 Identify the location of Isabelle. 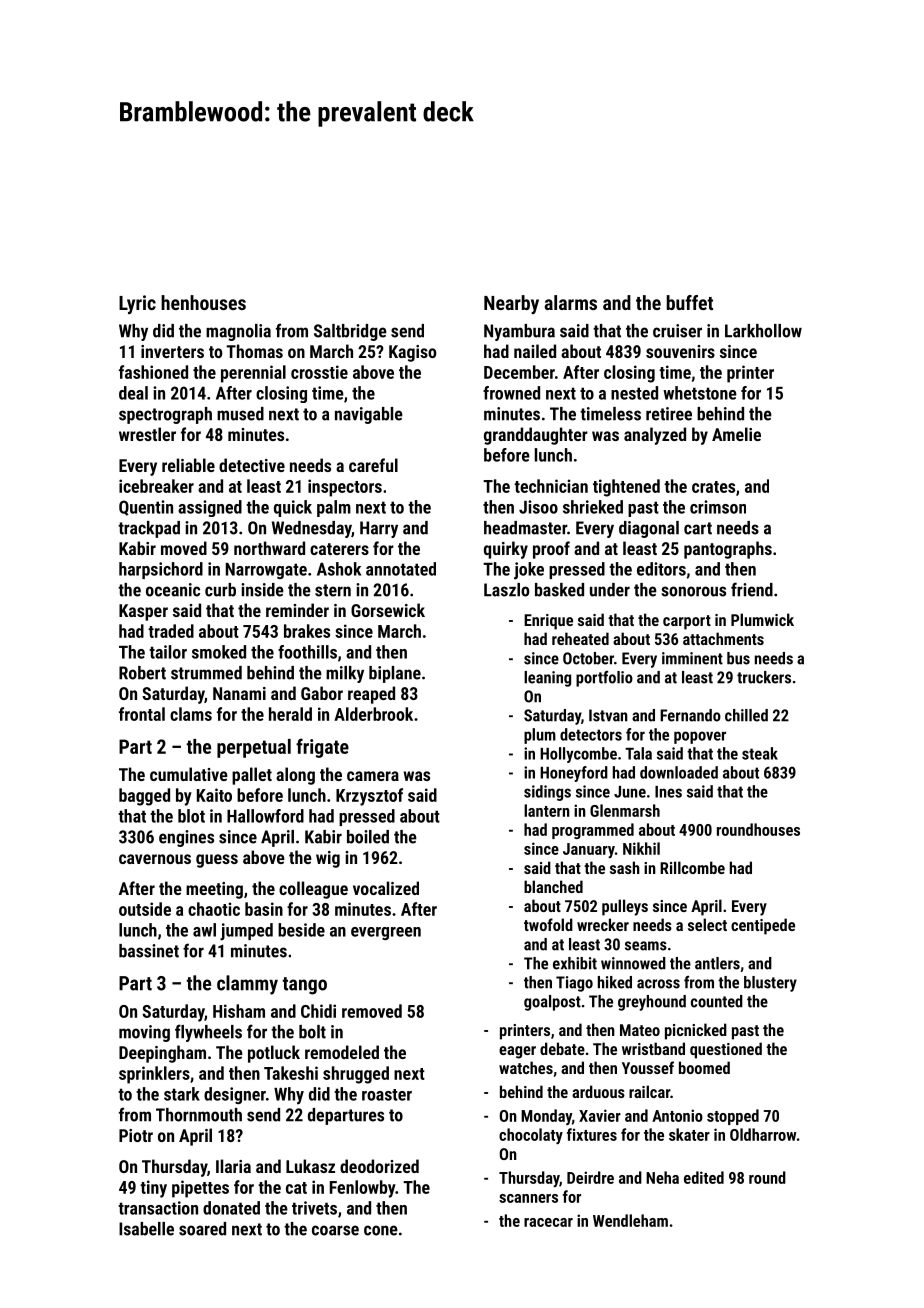
(146, 1229).
